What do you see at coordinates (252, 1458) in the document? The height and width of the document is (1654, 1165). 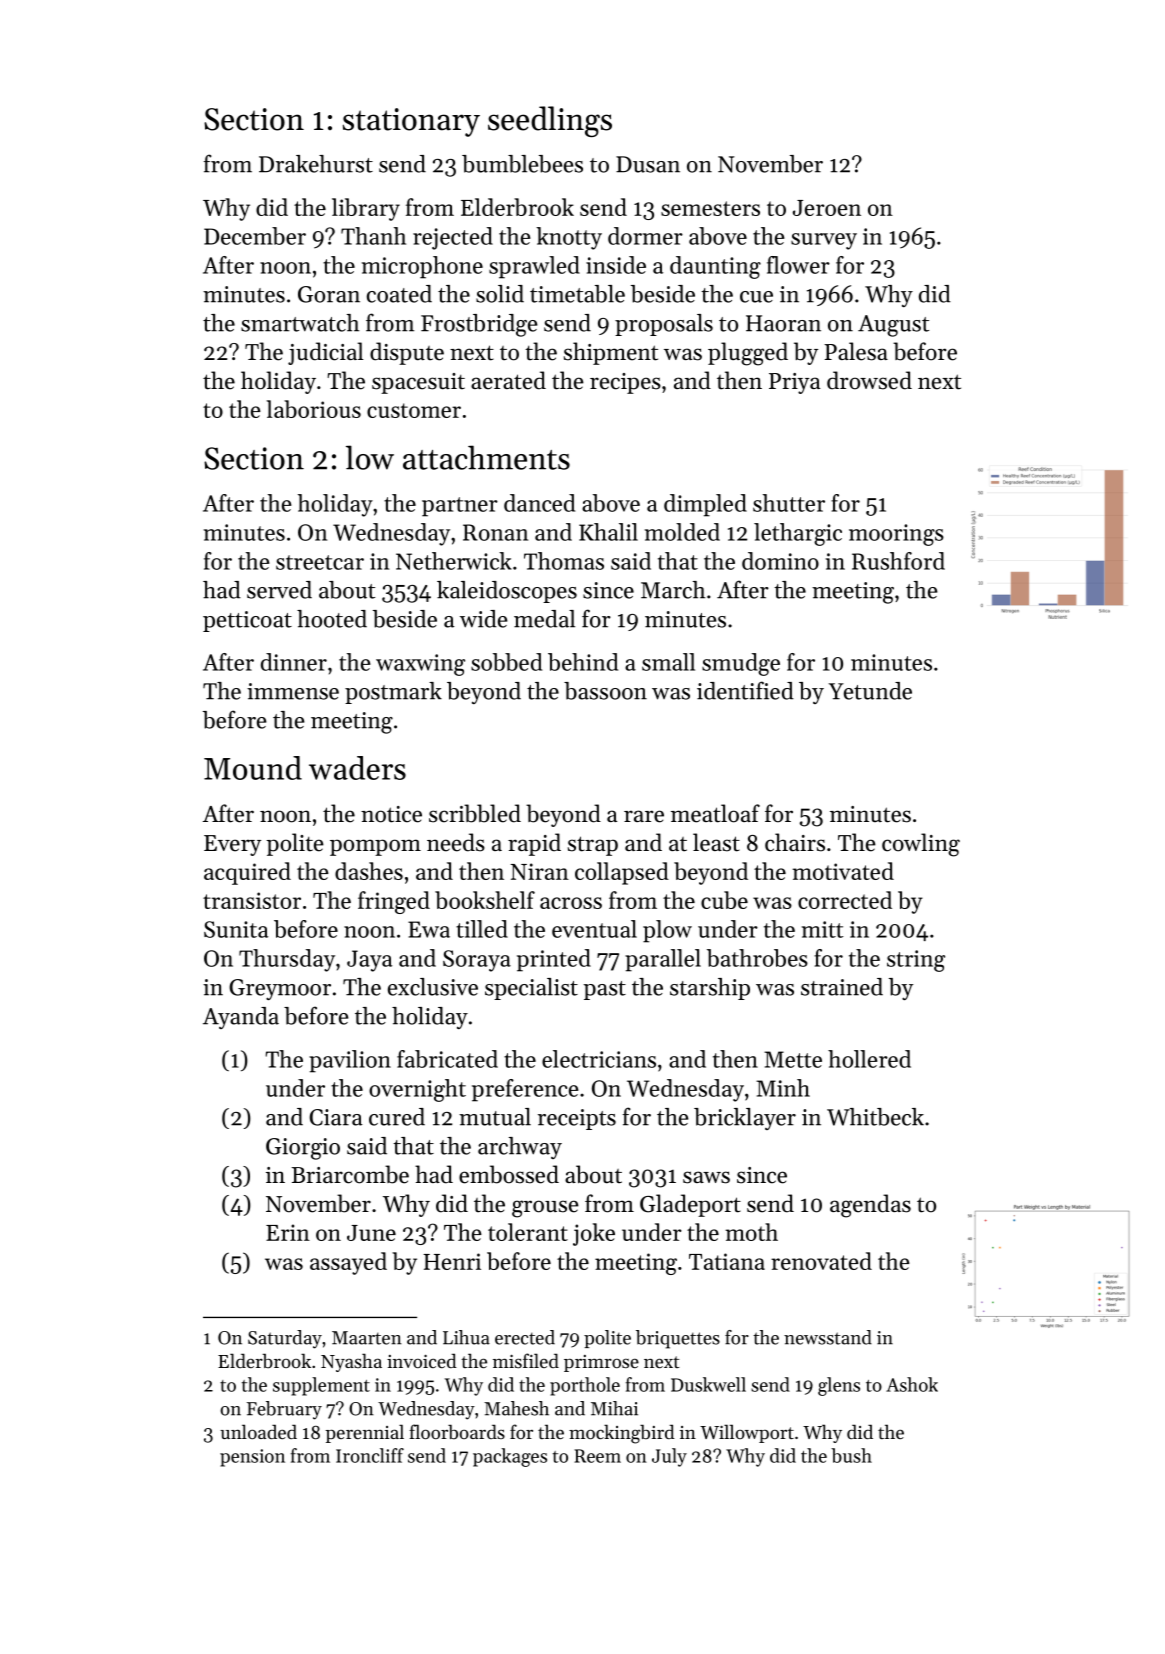 I see `pension` at bounding box center [252, 1458].
